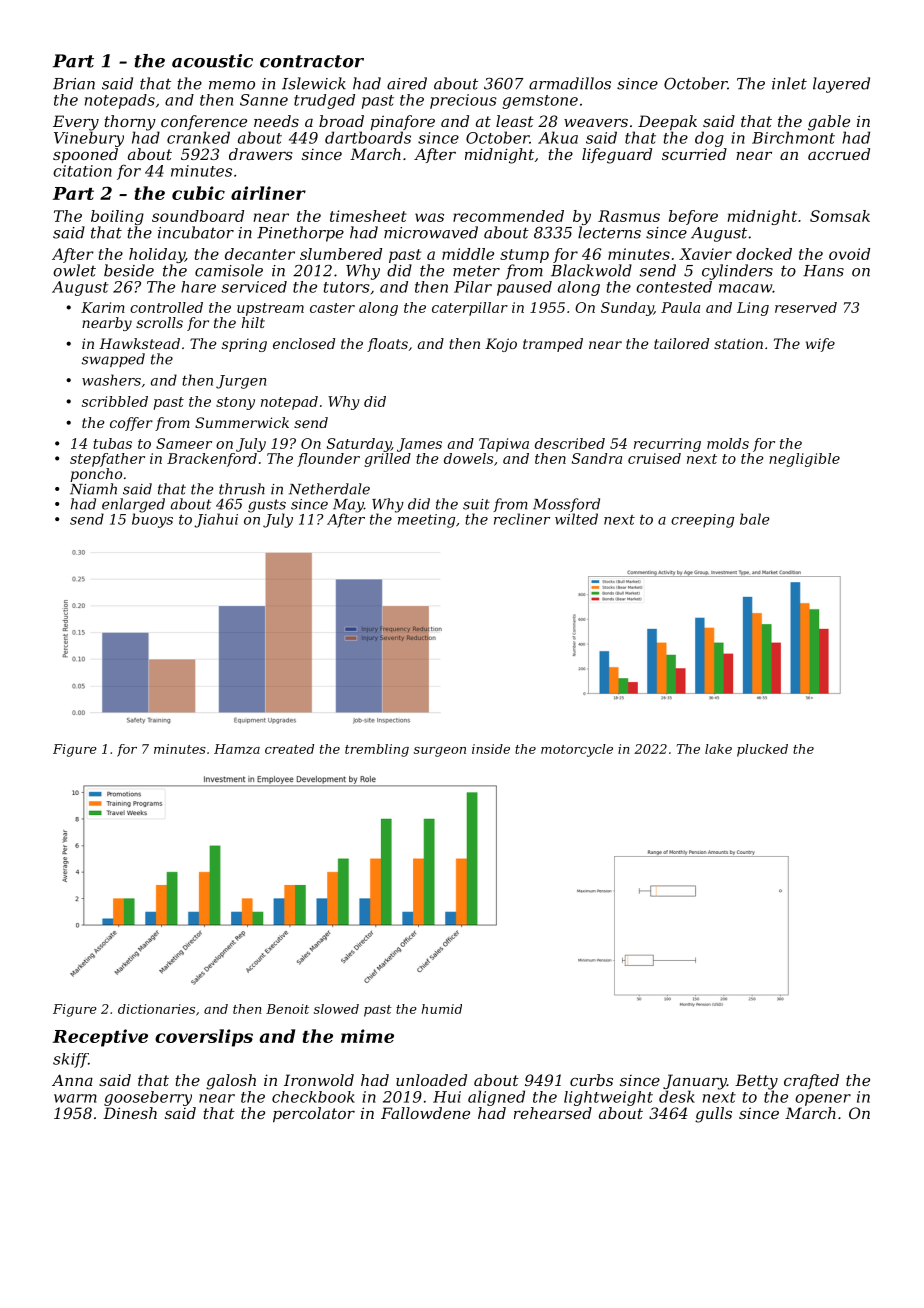 The width and height of the document is (924, 1308). Describe the element at coordinates (762, 750) in the document. I see `plucked` at that location.
